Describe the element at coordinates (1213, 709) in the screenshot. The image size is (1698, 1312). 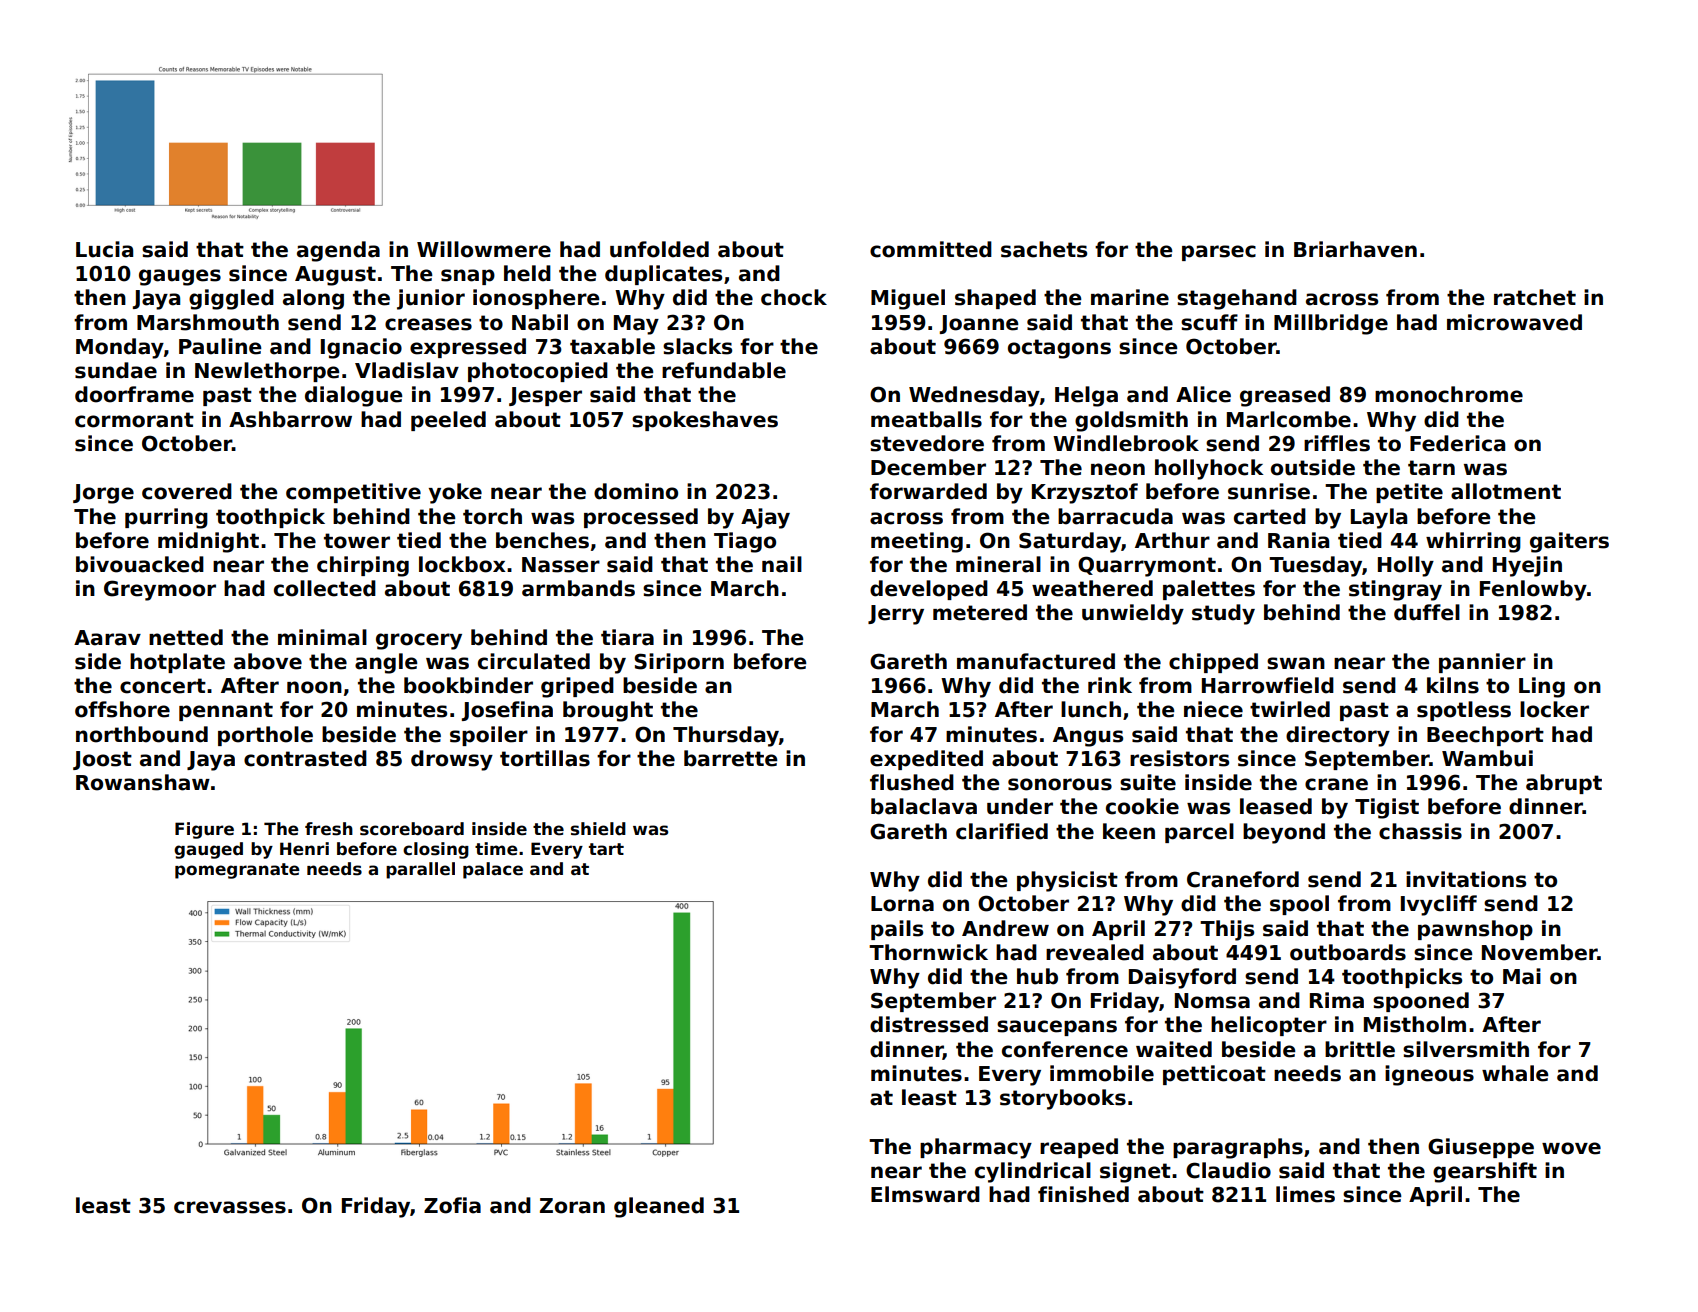
I see `niece` at that location.
